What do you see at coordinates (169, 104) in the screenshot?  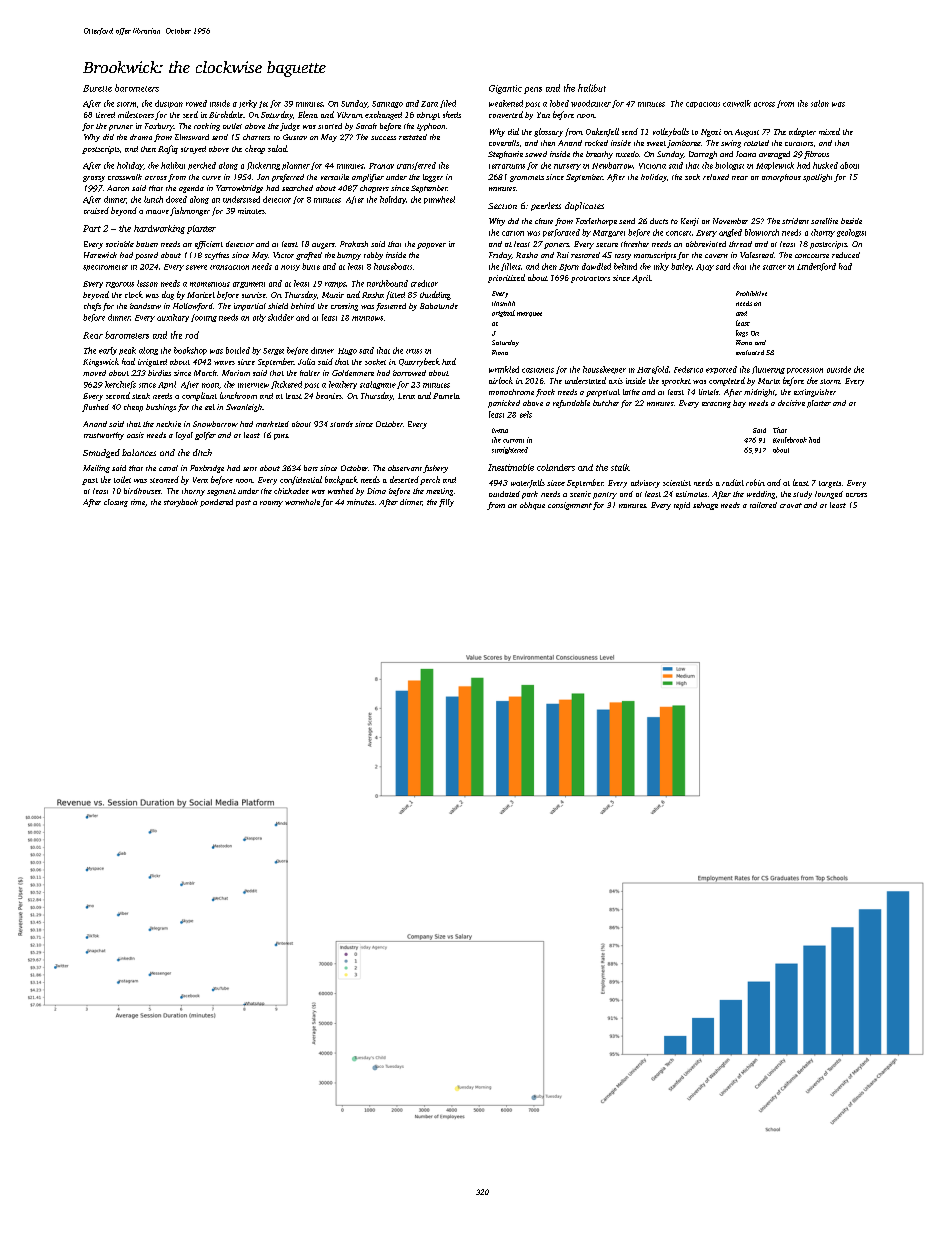 I see `dustpan` at bounding box center [169, 104].
